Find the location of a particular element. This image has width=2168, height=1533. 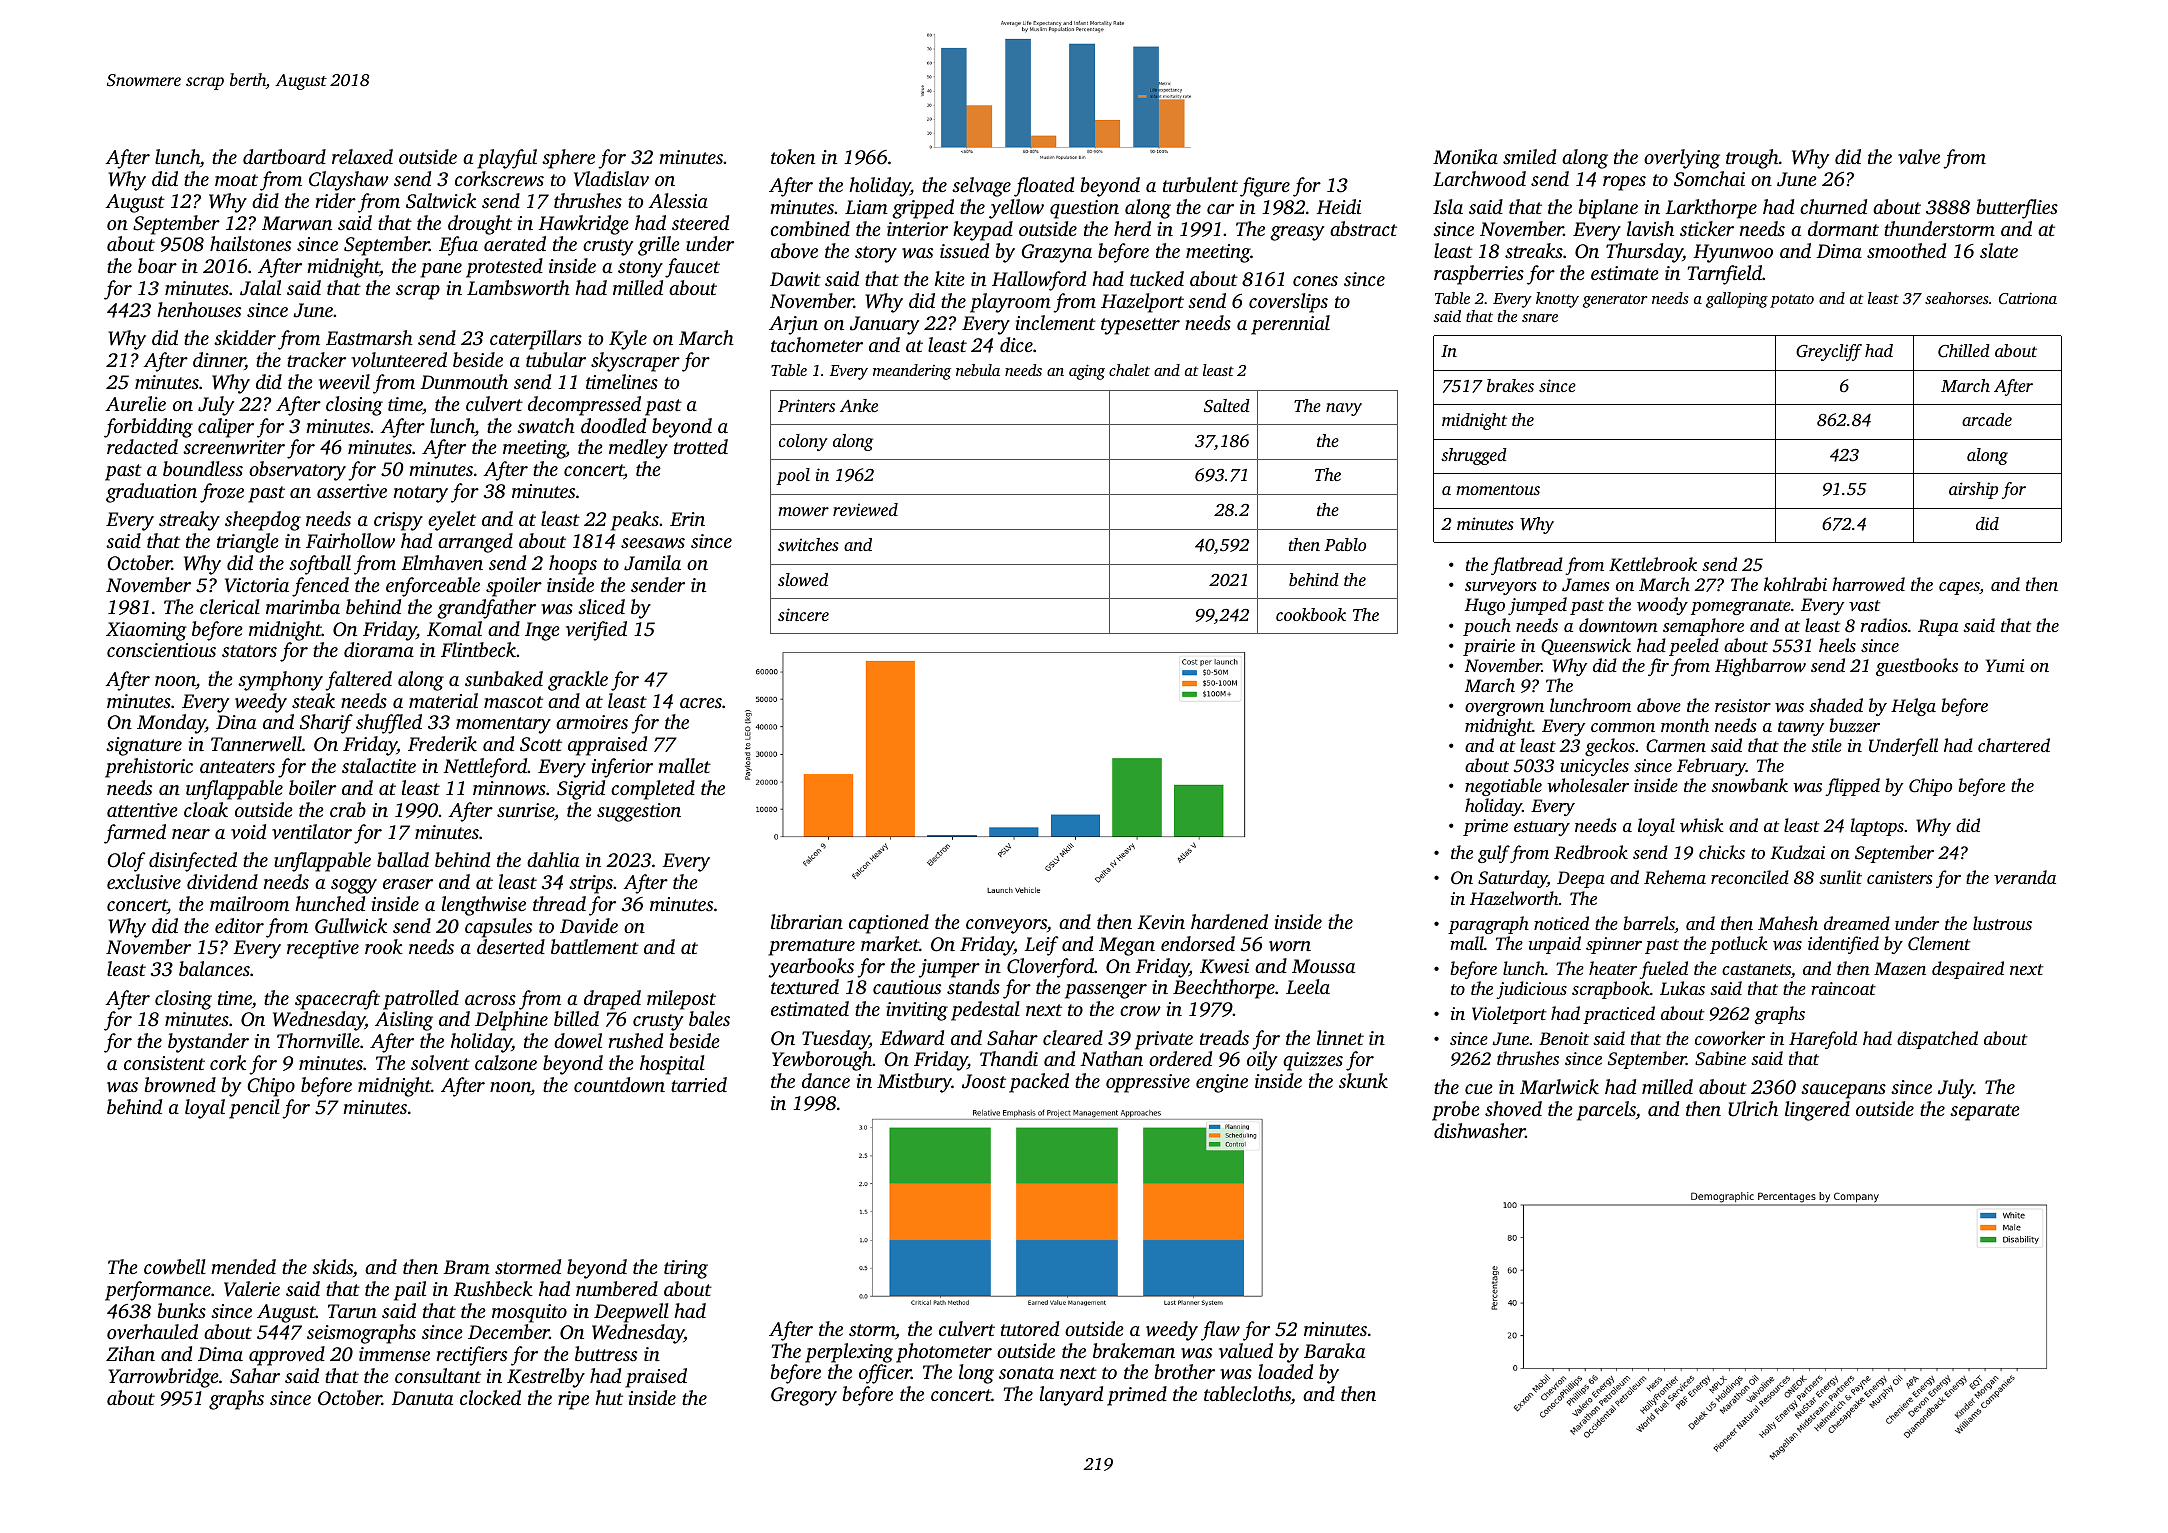

photometer is located at coordinates (944, 1353).
